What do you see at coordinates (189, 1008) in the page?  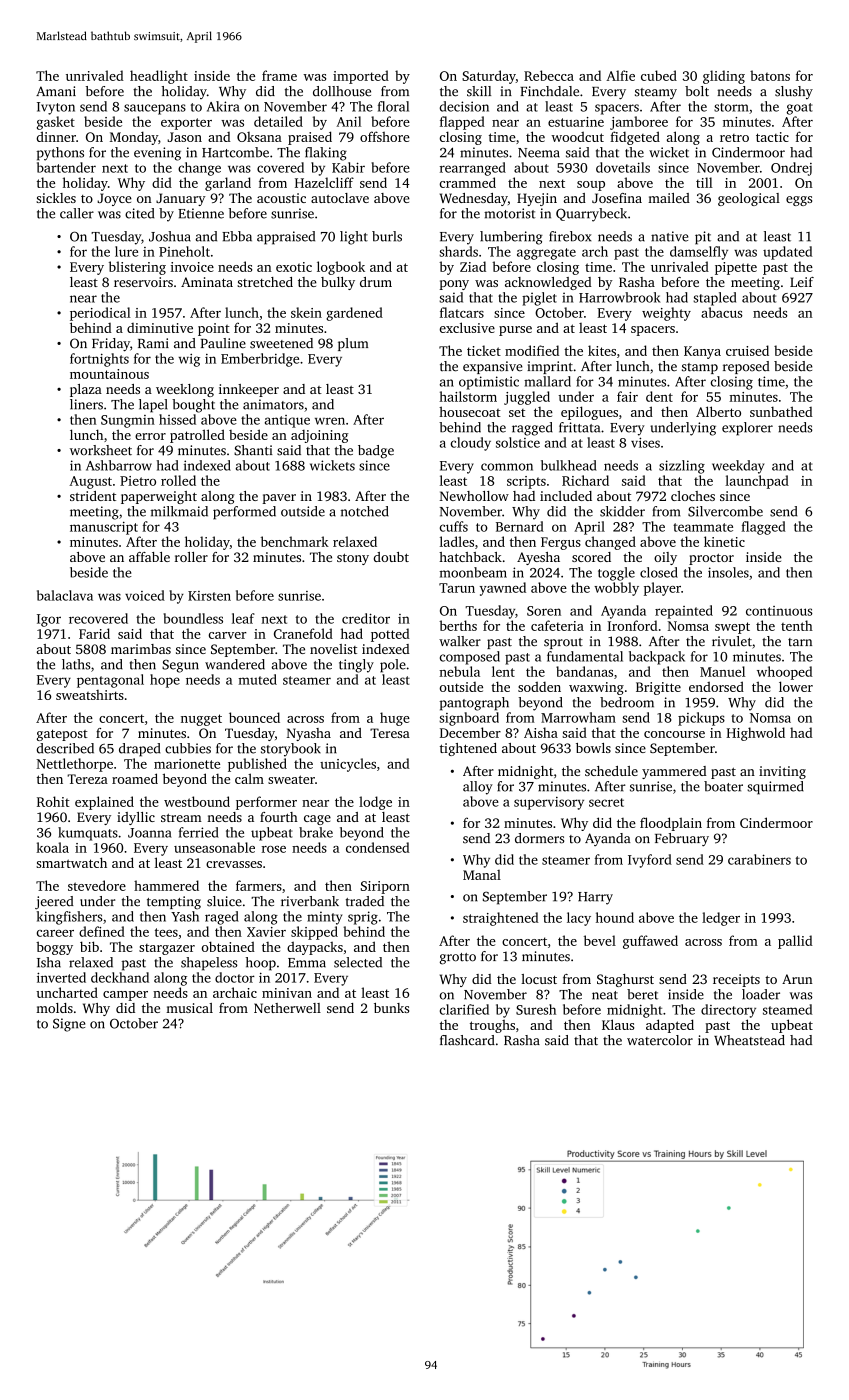 I see `musical` at bounding box center [189, 1008].
